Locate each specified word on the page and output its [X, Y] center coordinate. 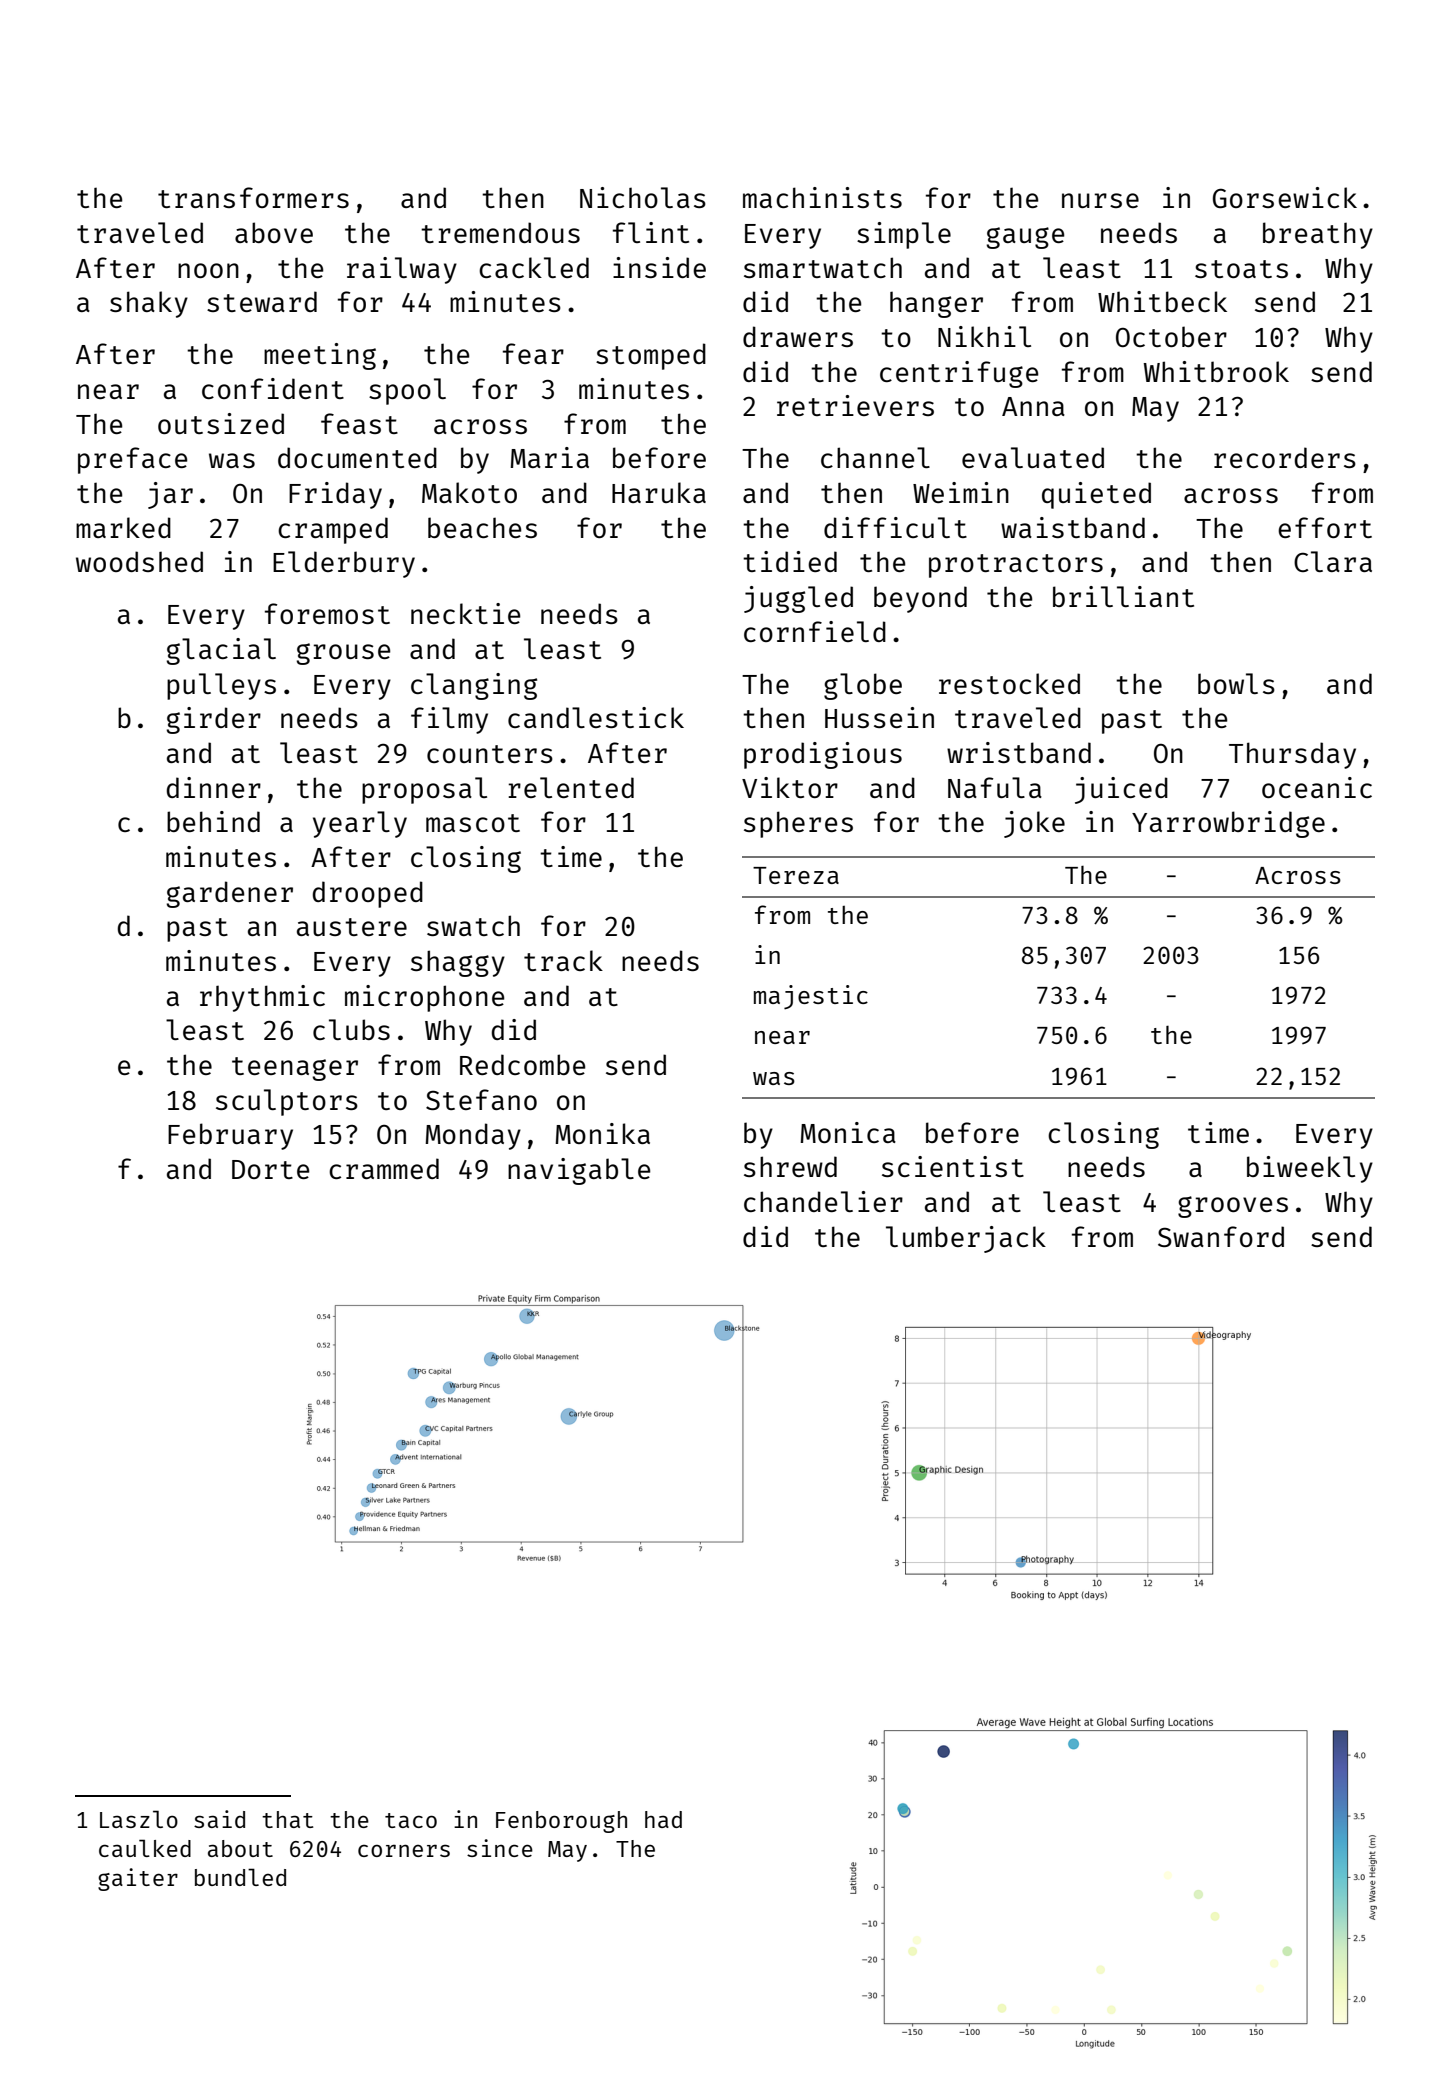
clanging [474, 686]
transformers [253, 197]
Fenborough [561, 1822]
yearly [360, 824]
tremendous [500, 232]
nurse [1100, 200]
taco [411, 1820]
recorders [1285, 457]
